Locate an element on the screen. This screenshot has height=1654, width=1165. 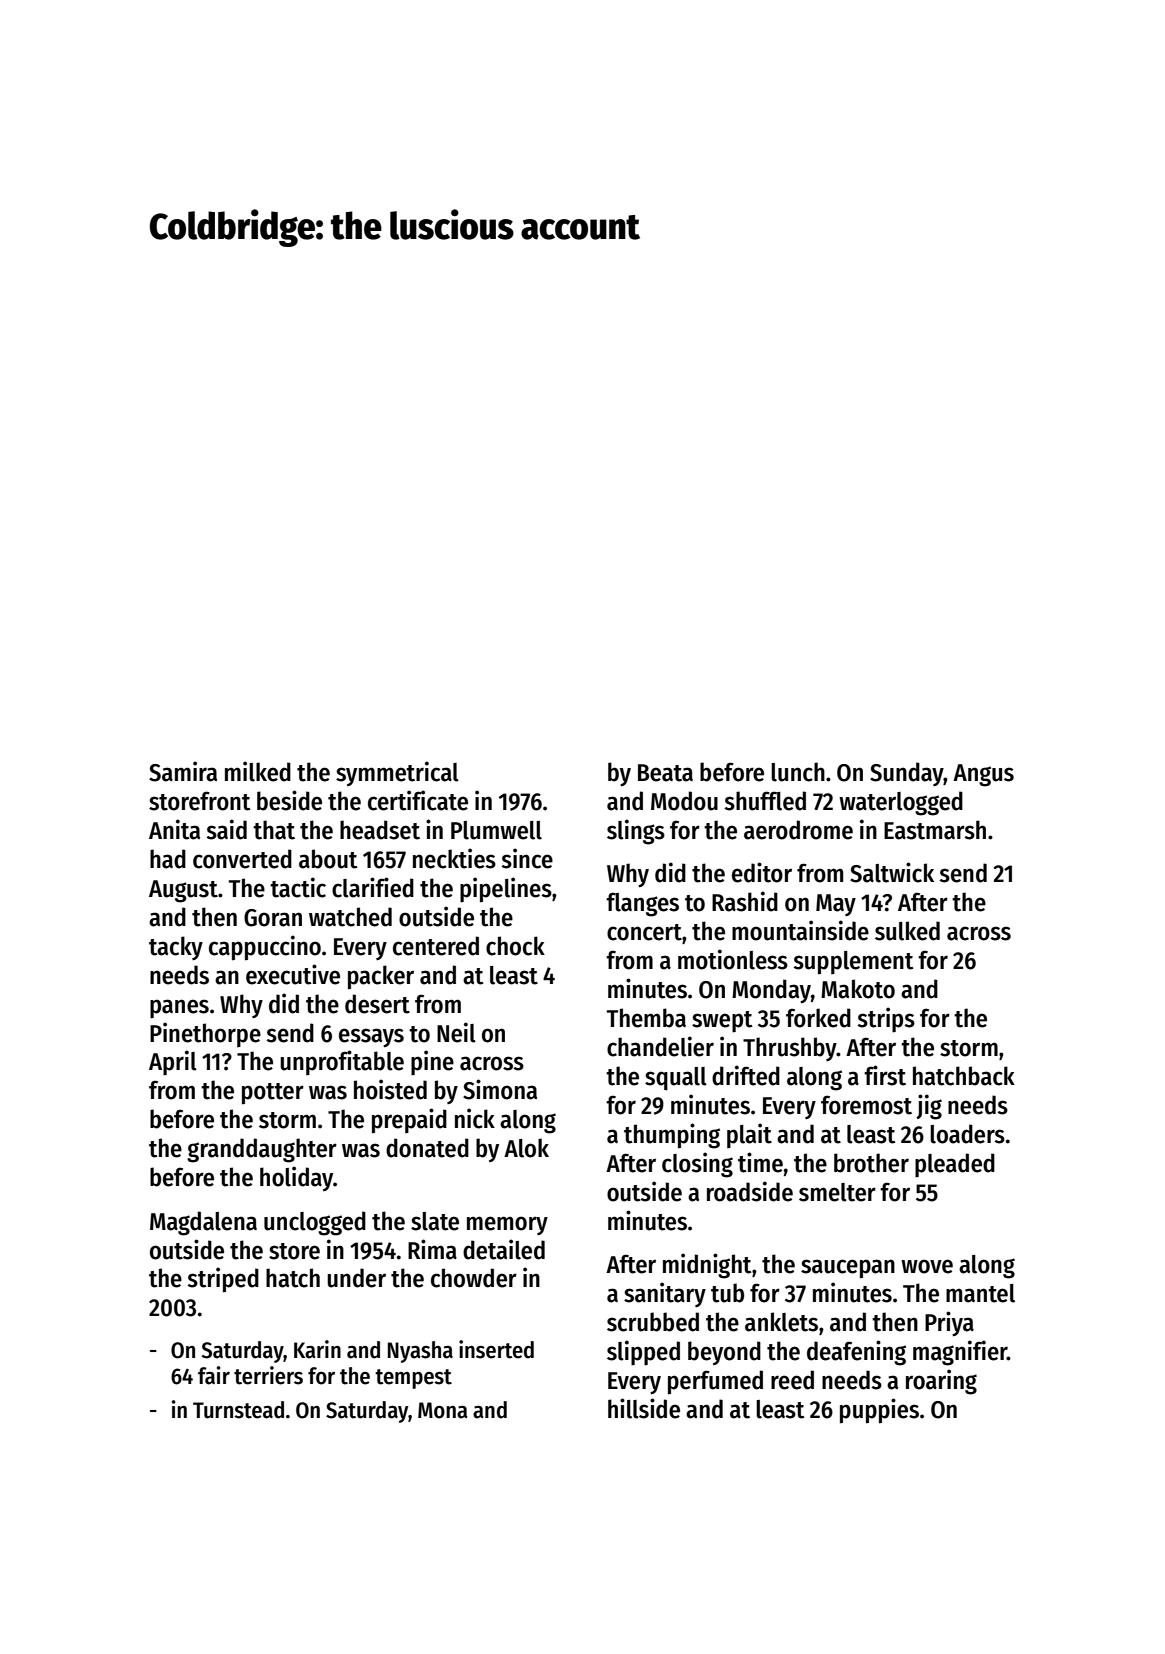
Karin is located at coordinates (317, 1349).
